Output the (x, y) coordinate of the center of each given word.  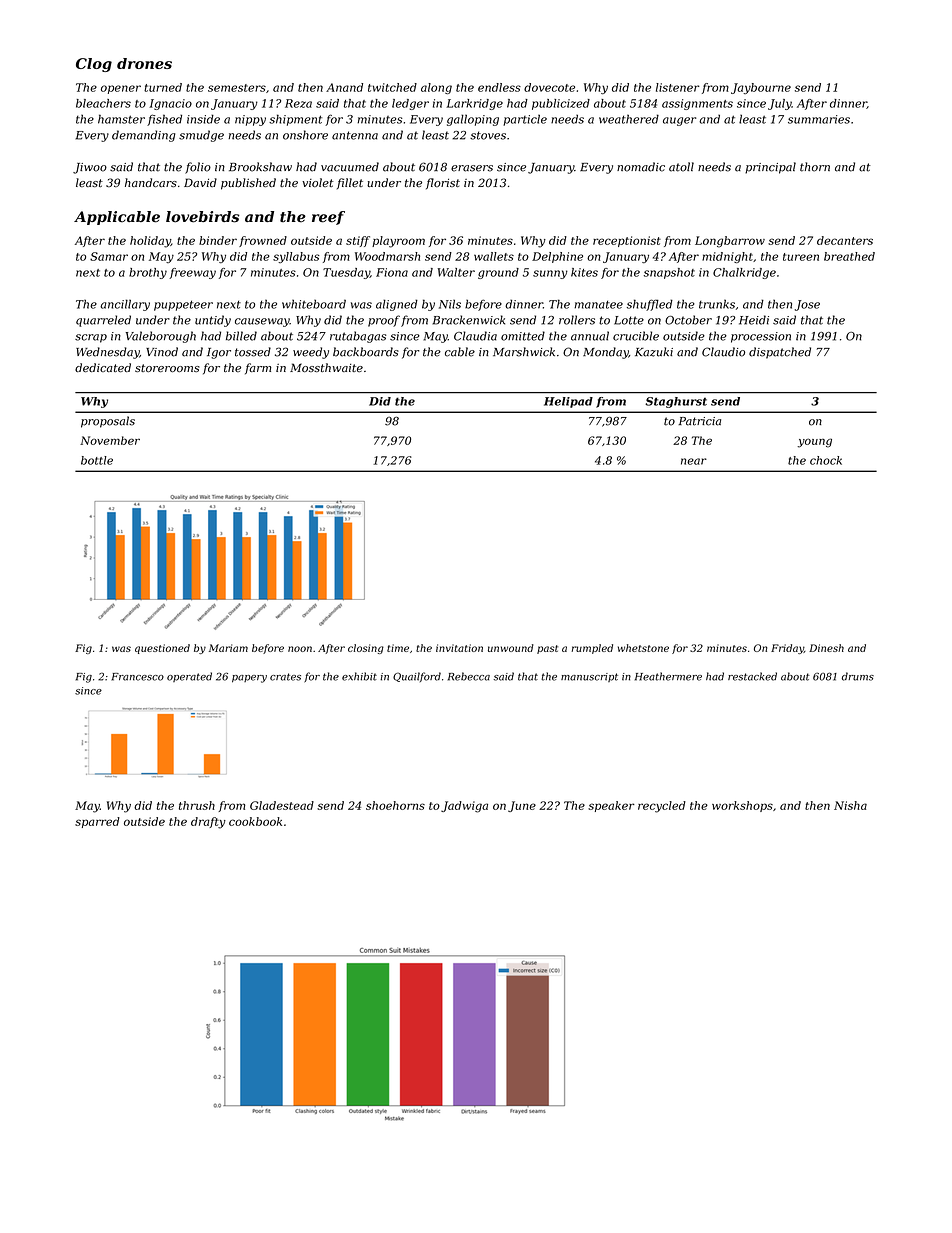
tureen (801, 257)
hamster (121, 119)
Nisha (850, 805)
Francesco (137, 677)
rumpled (592, 649)
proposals (108, 422)
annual (590, 336)
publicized (561, 104)
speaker (611, 806)
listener (678, 87)
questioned (162, 649)
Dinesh (826, 648)
